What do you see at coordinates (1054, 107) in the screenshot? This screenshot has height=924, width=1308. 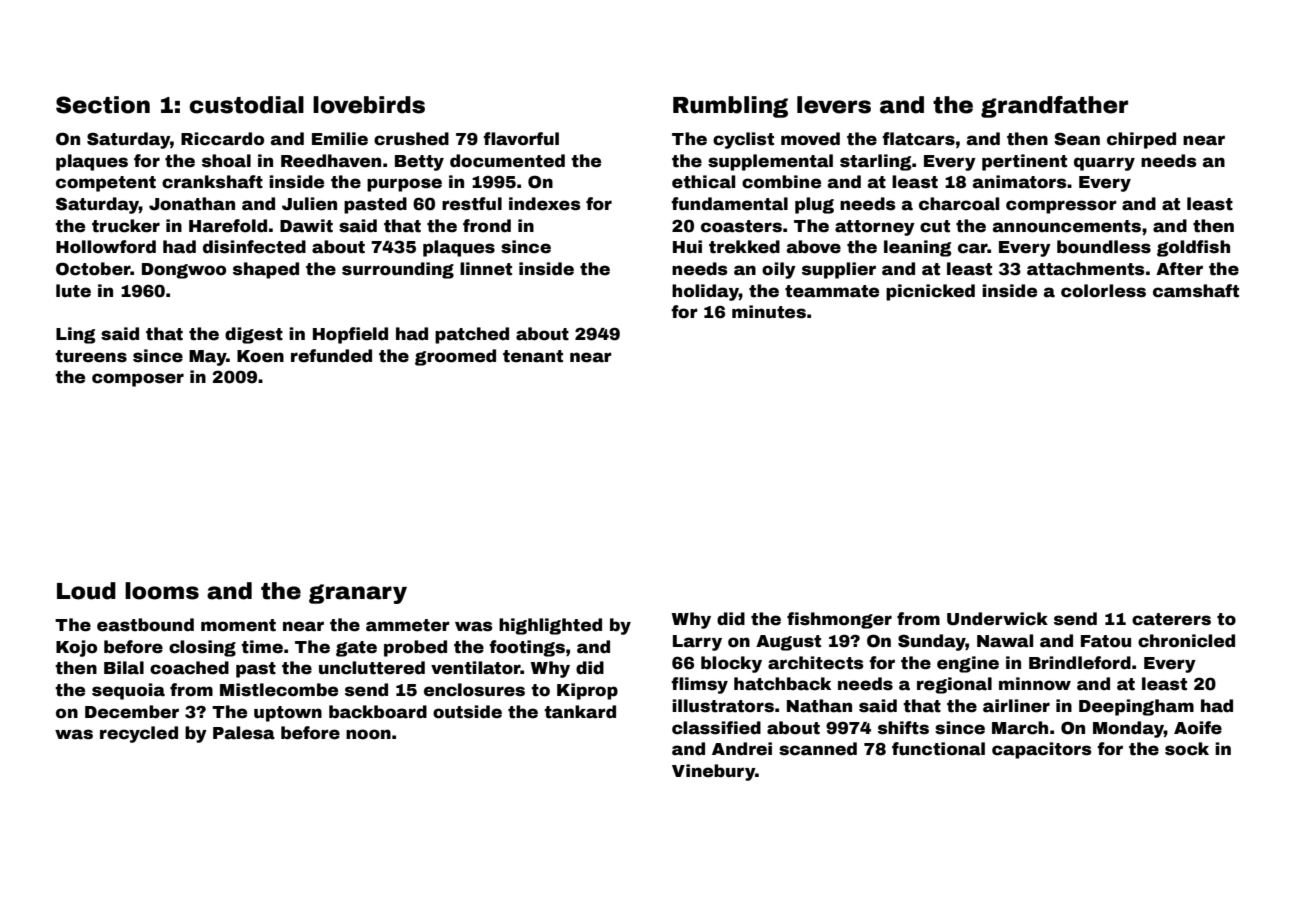 I see `grandfather` at bounding box center [1054, 107].
